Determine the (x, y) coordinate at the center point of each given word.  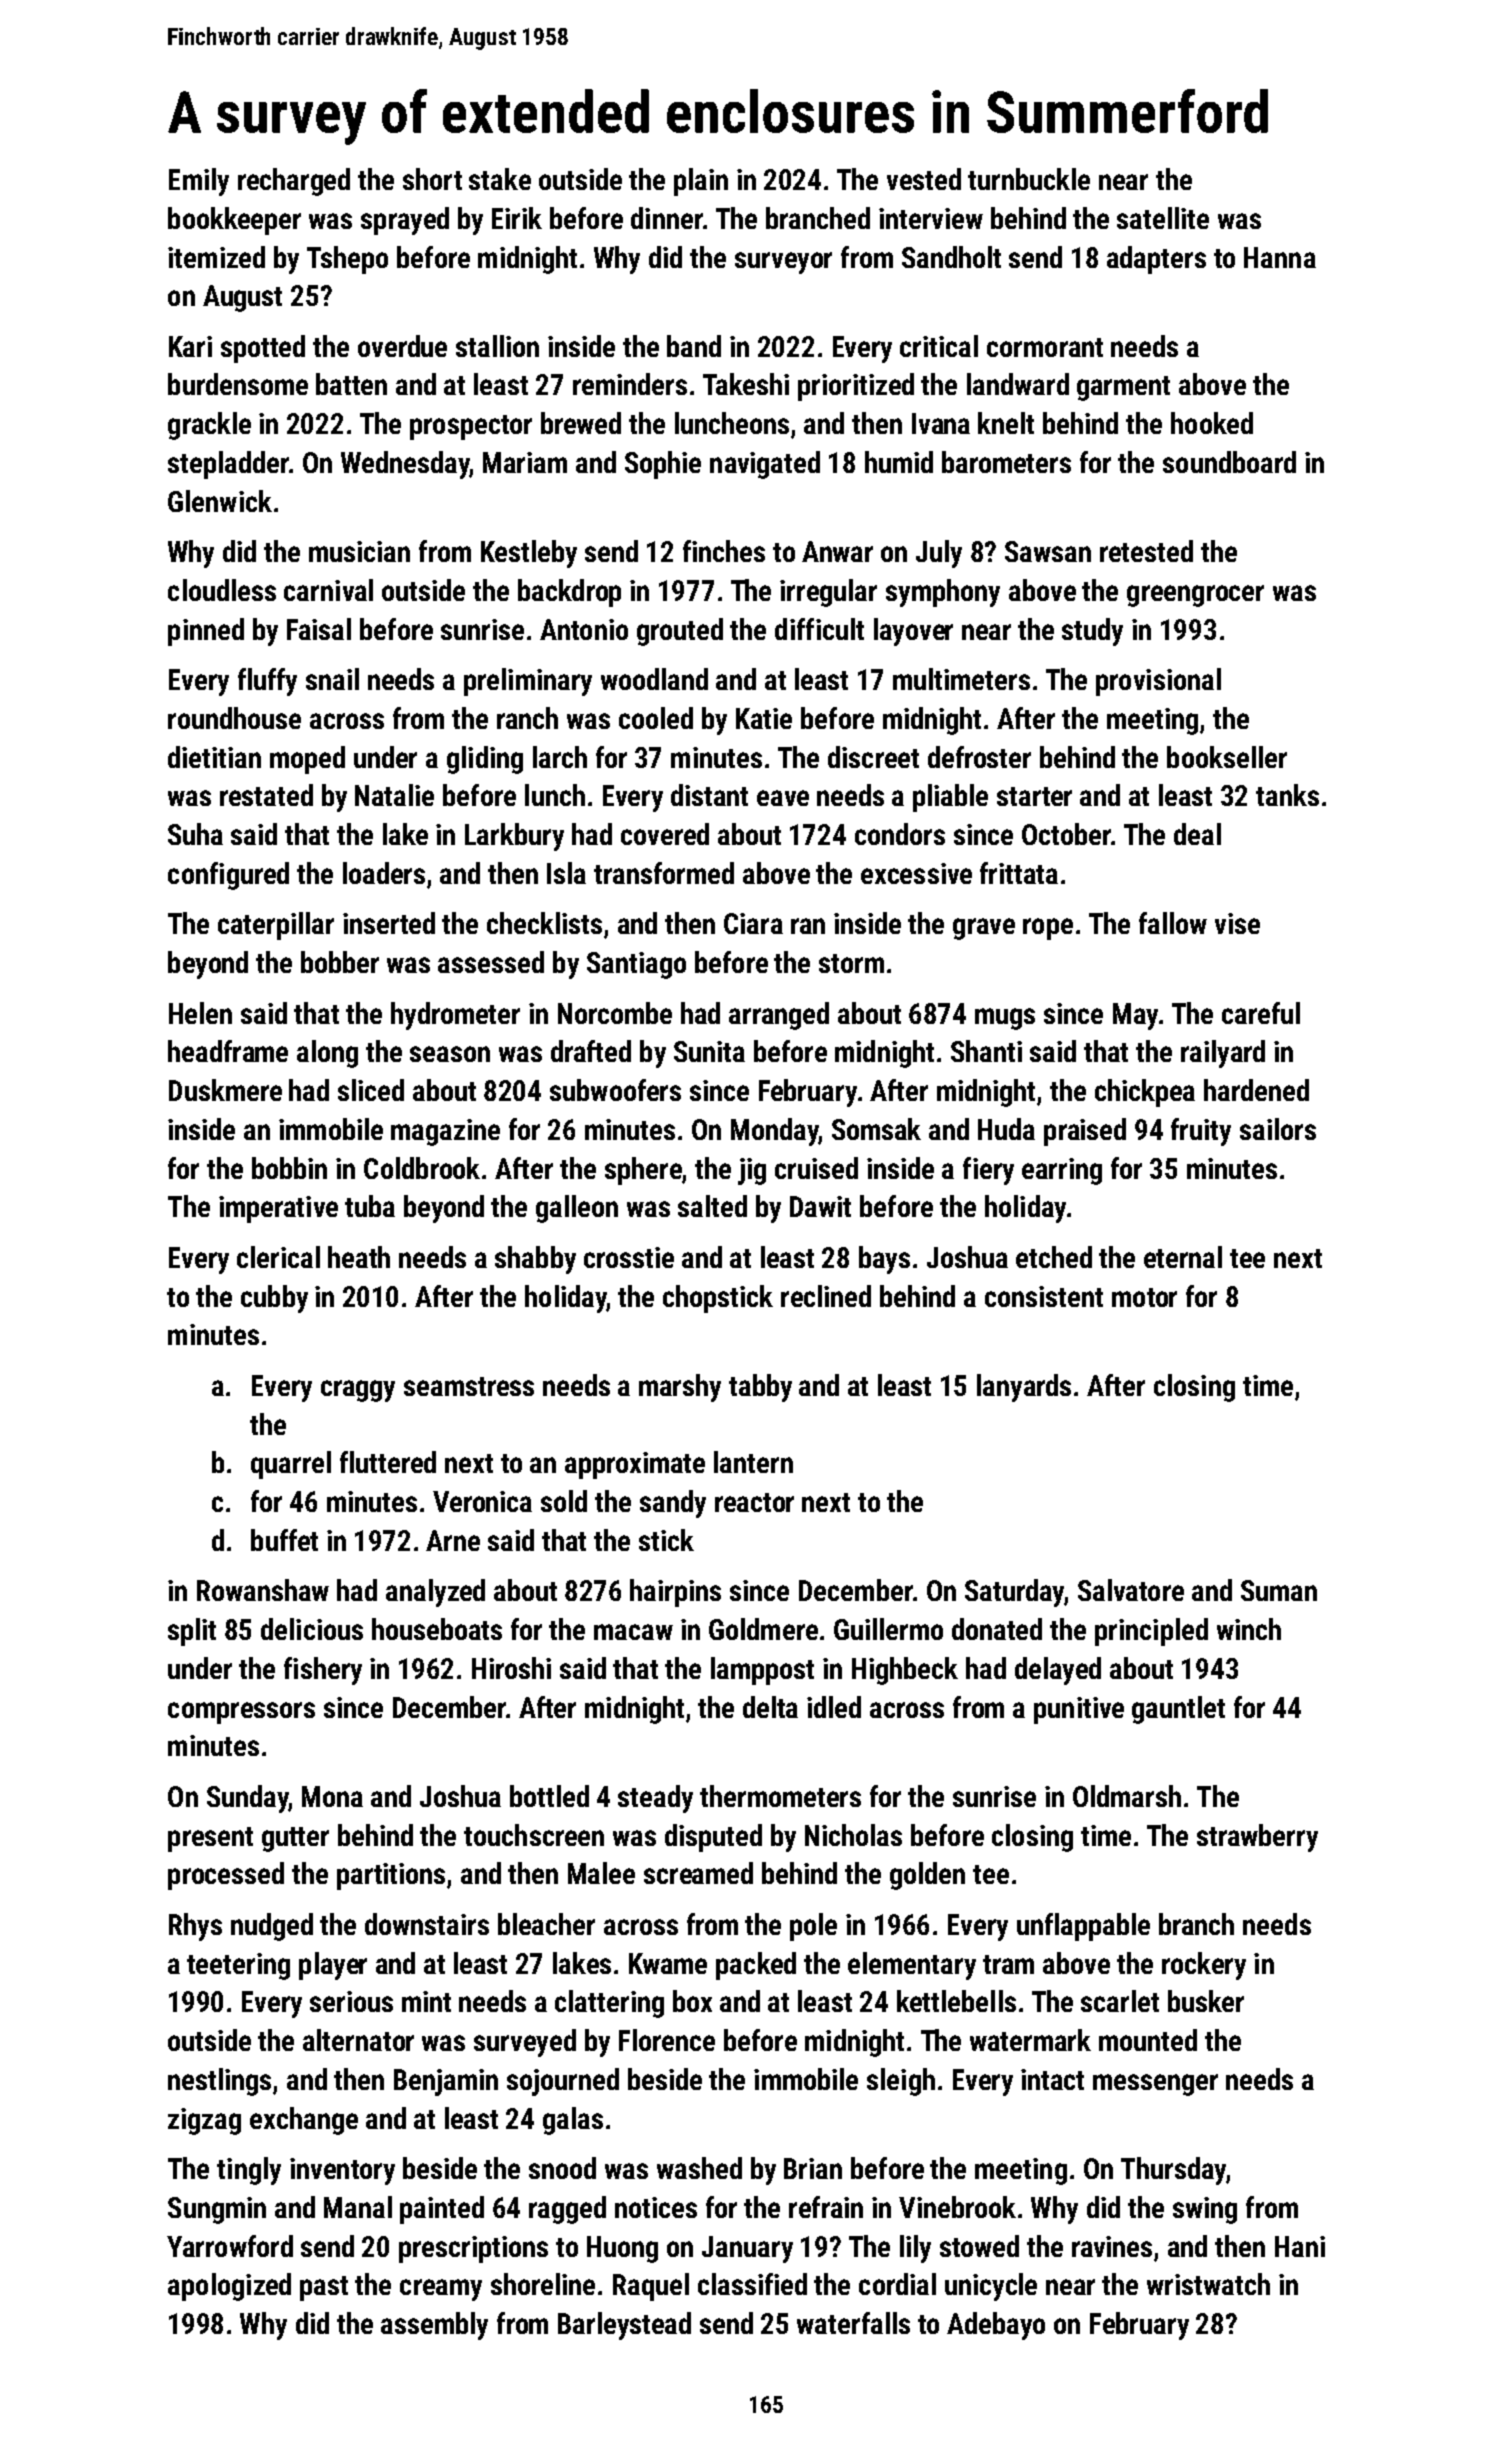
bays (884, 1260)
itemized (216, 257)
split (192, 1632)
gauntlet (1178, 1710)
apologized (229, 2287)
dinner (667, 218)
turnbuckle (1029, 179)
